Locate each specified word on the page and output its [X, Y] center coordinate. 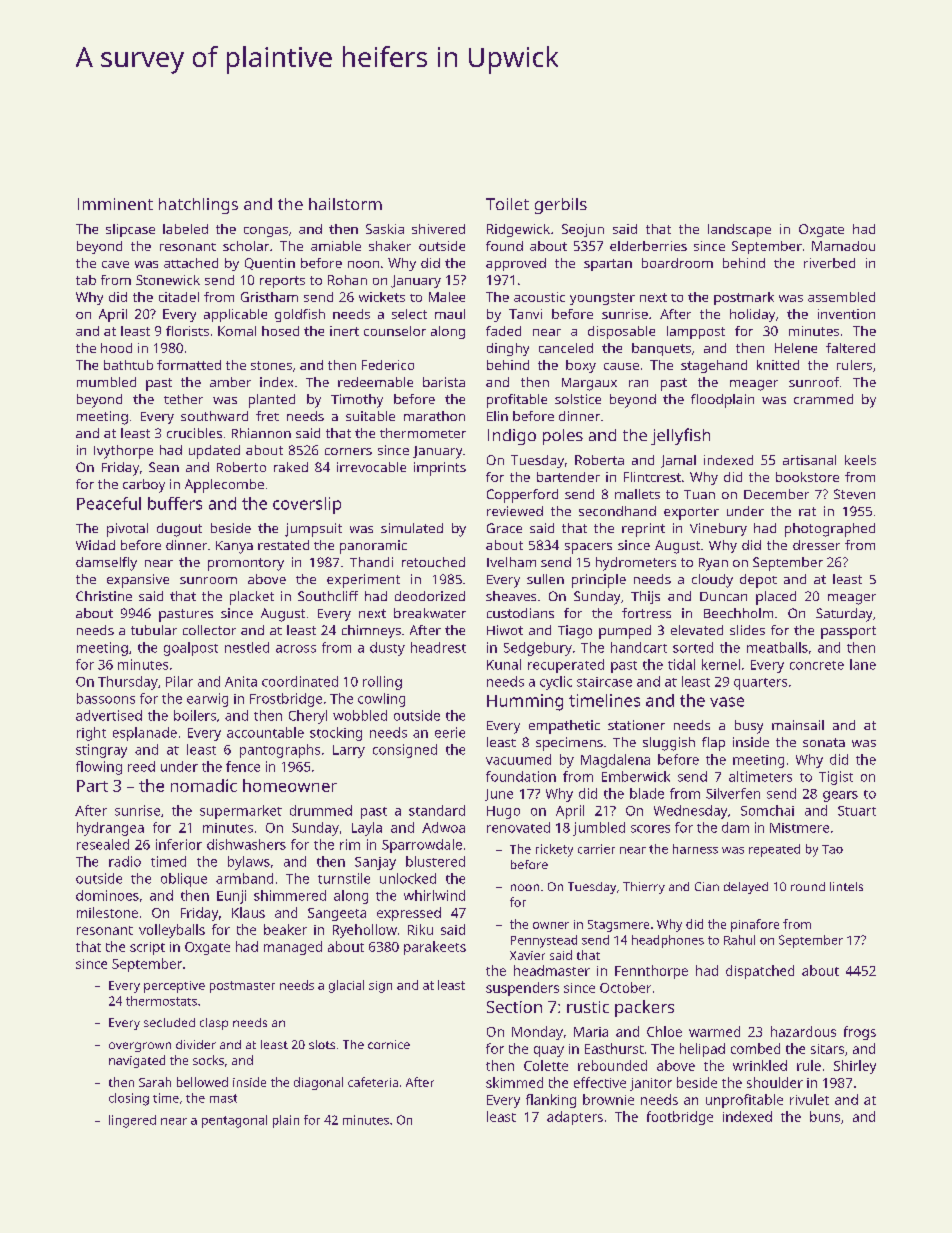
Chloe [664, 1031]
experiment [363, 581]
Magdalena [615, 761]
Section [514, 1007]
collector [209, 630]
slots [322, 1044]
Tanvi [525, 314]
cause [621, 366]
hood [116, 348]
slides [747, 630]
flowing [99, 768]
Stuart [857, 811]
